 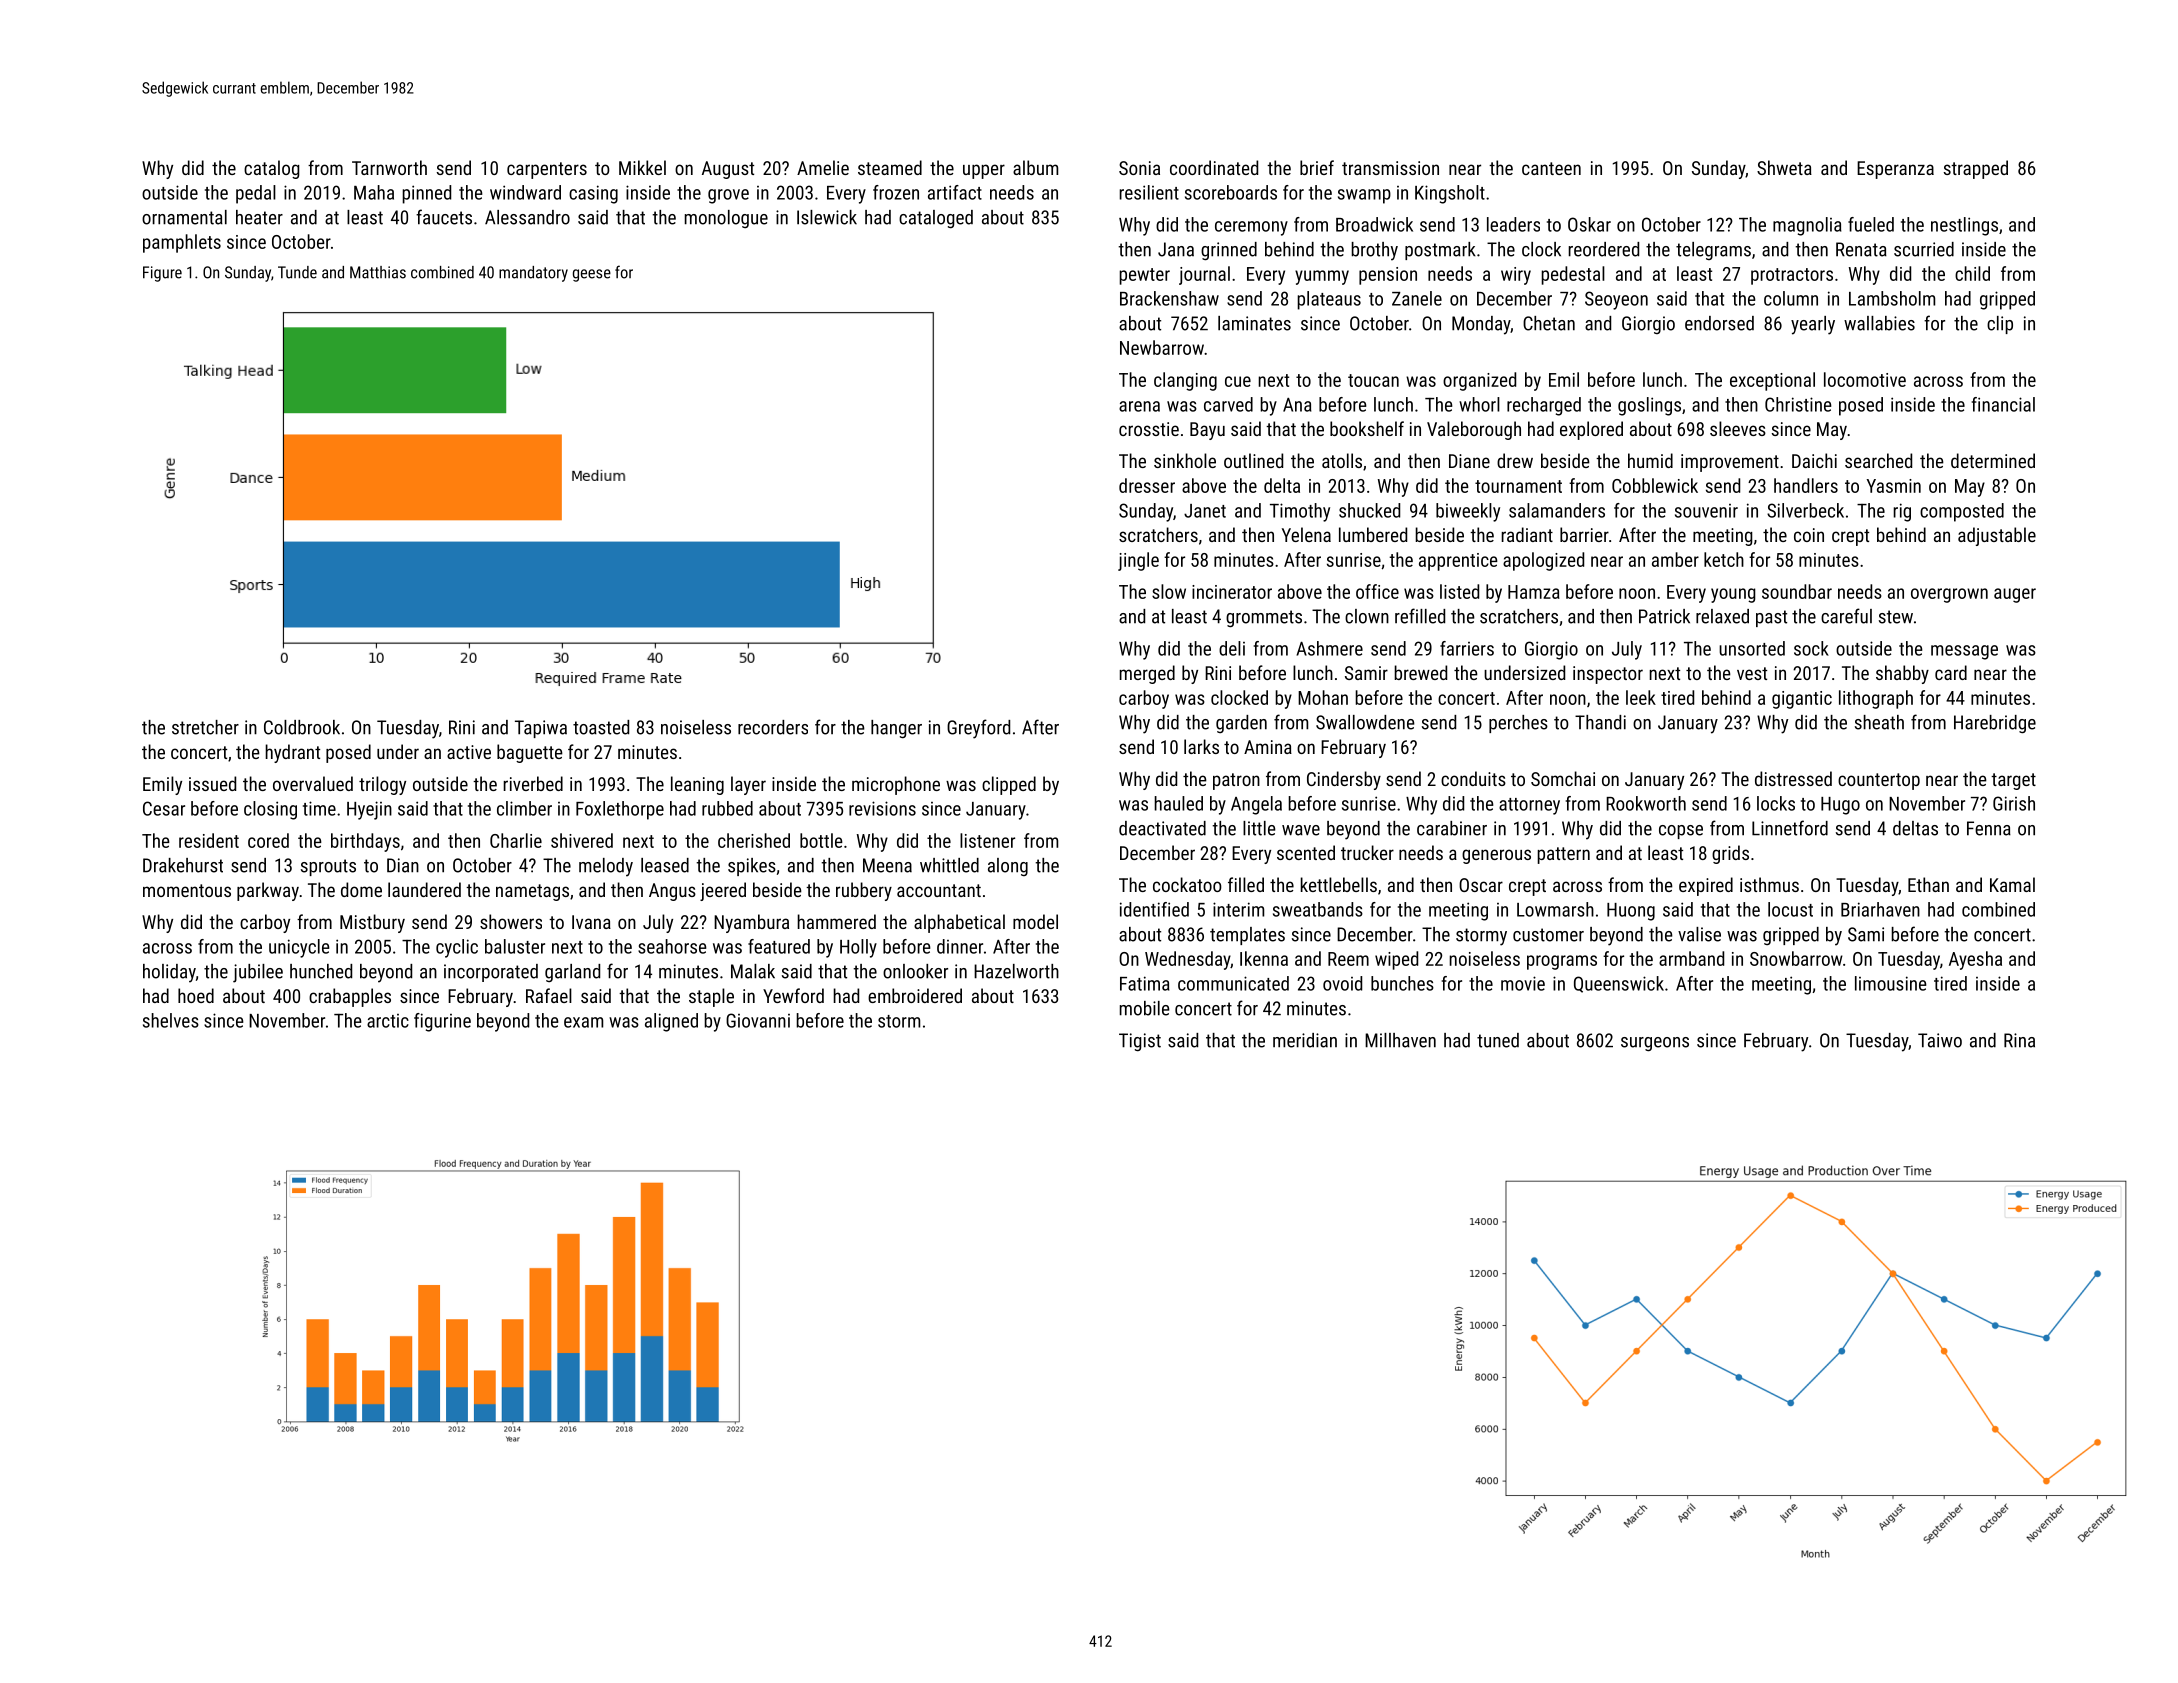 I want to click on scoreboards, so click(x=1231, y=192).
